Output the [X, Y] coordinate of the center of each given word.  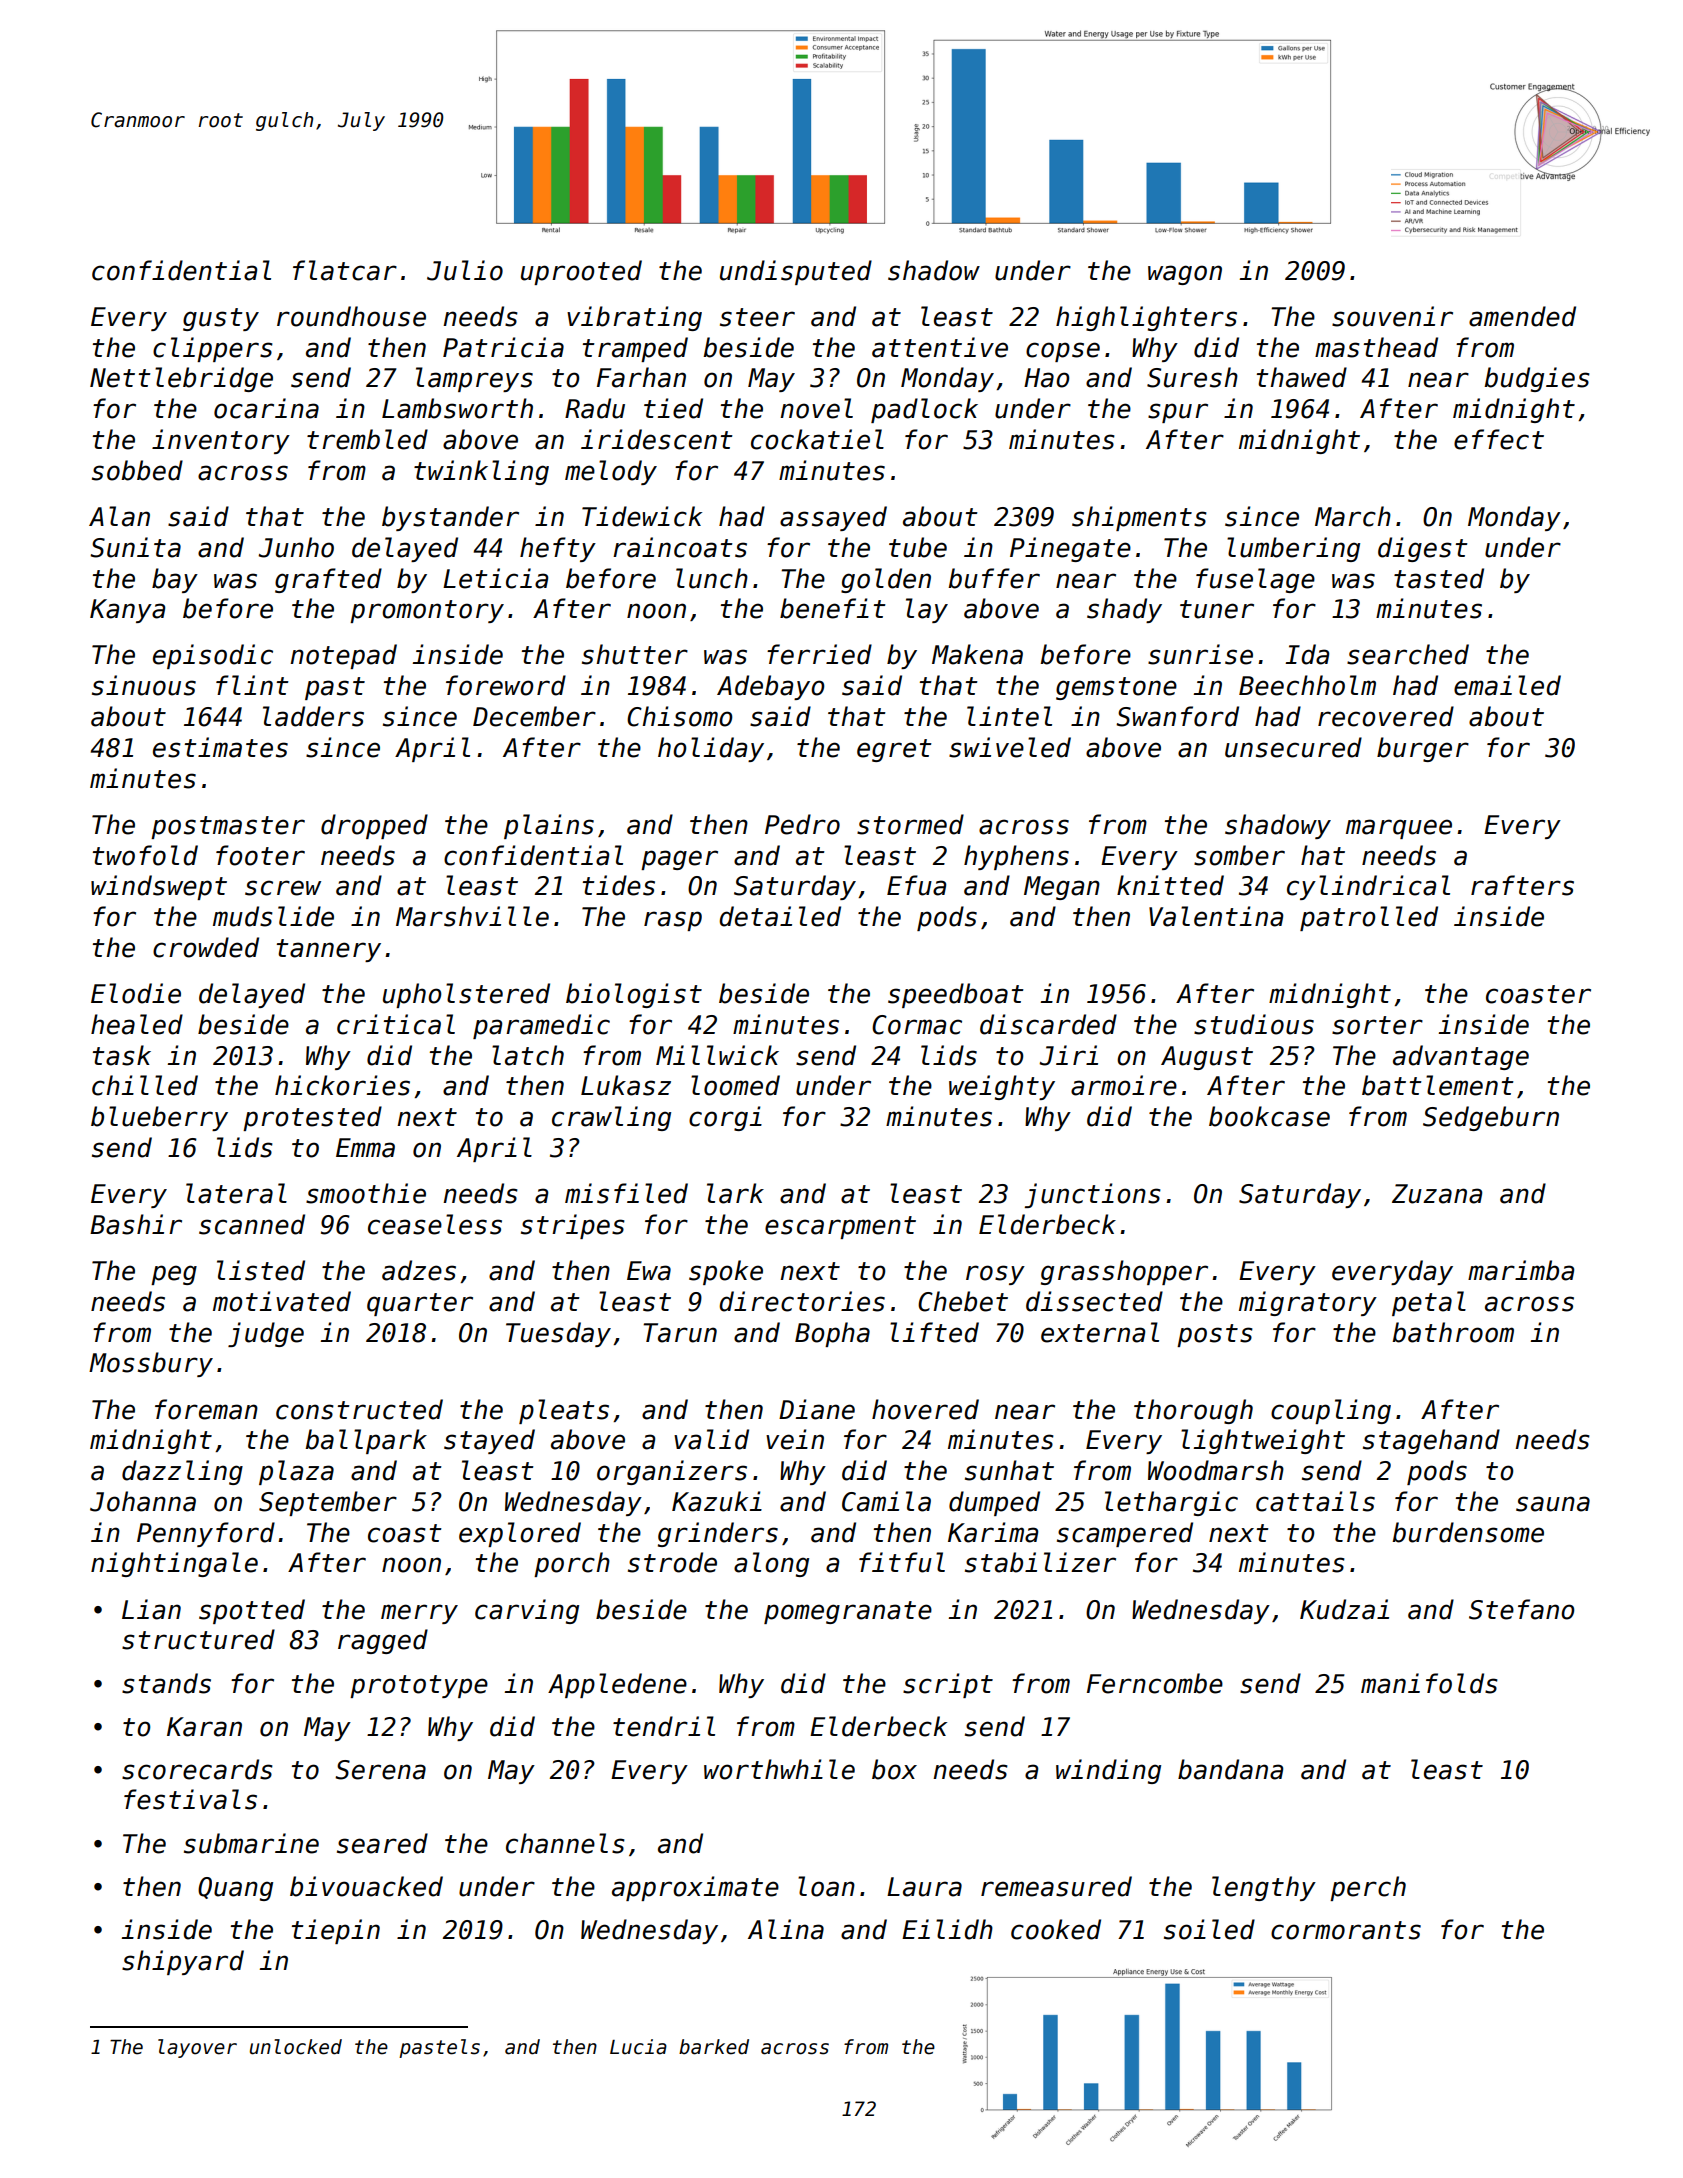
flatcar [345, 270]
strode [672, 1562]
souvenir [1392, 316]
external [1100, 1332]
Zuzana [1437, 1194]
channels [565, 1843]
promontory [427, 611]
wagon [1185, 275]
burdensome [1468, 1532]
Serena [380, 1770]
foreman [206, 1409]
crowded [206, 947]
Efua [916, 885]
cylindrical [1368, 887]
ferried [819, 654]
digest [1423, 549]
